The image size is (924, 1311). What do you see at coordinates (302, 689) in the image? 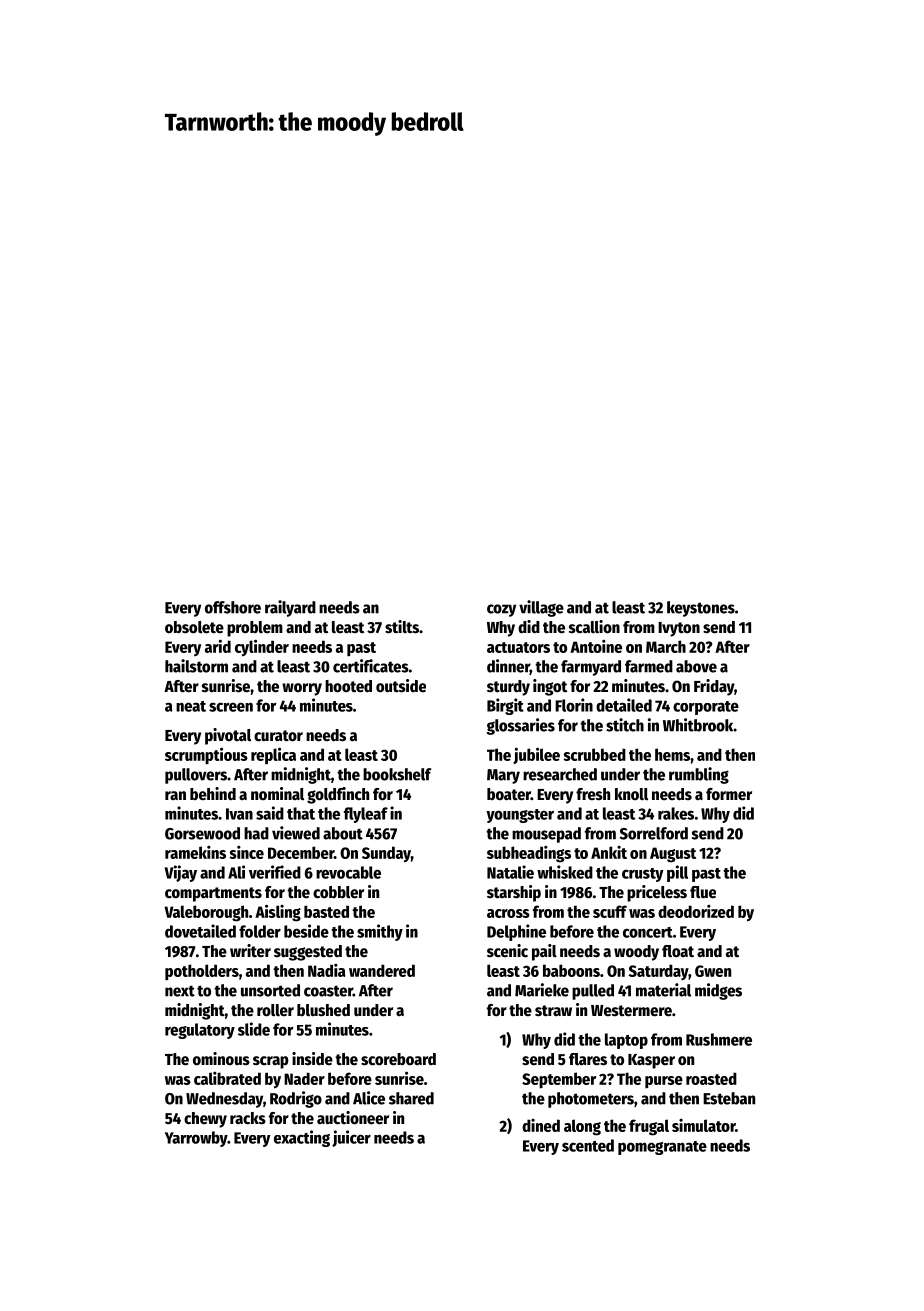
I see `worry` at bounding box center [302, 689].
